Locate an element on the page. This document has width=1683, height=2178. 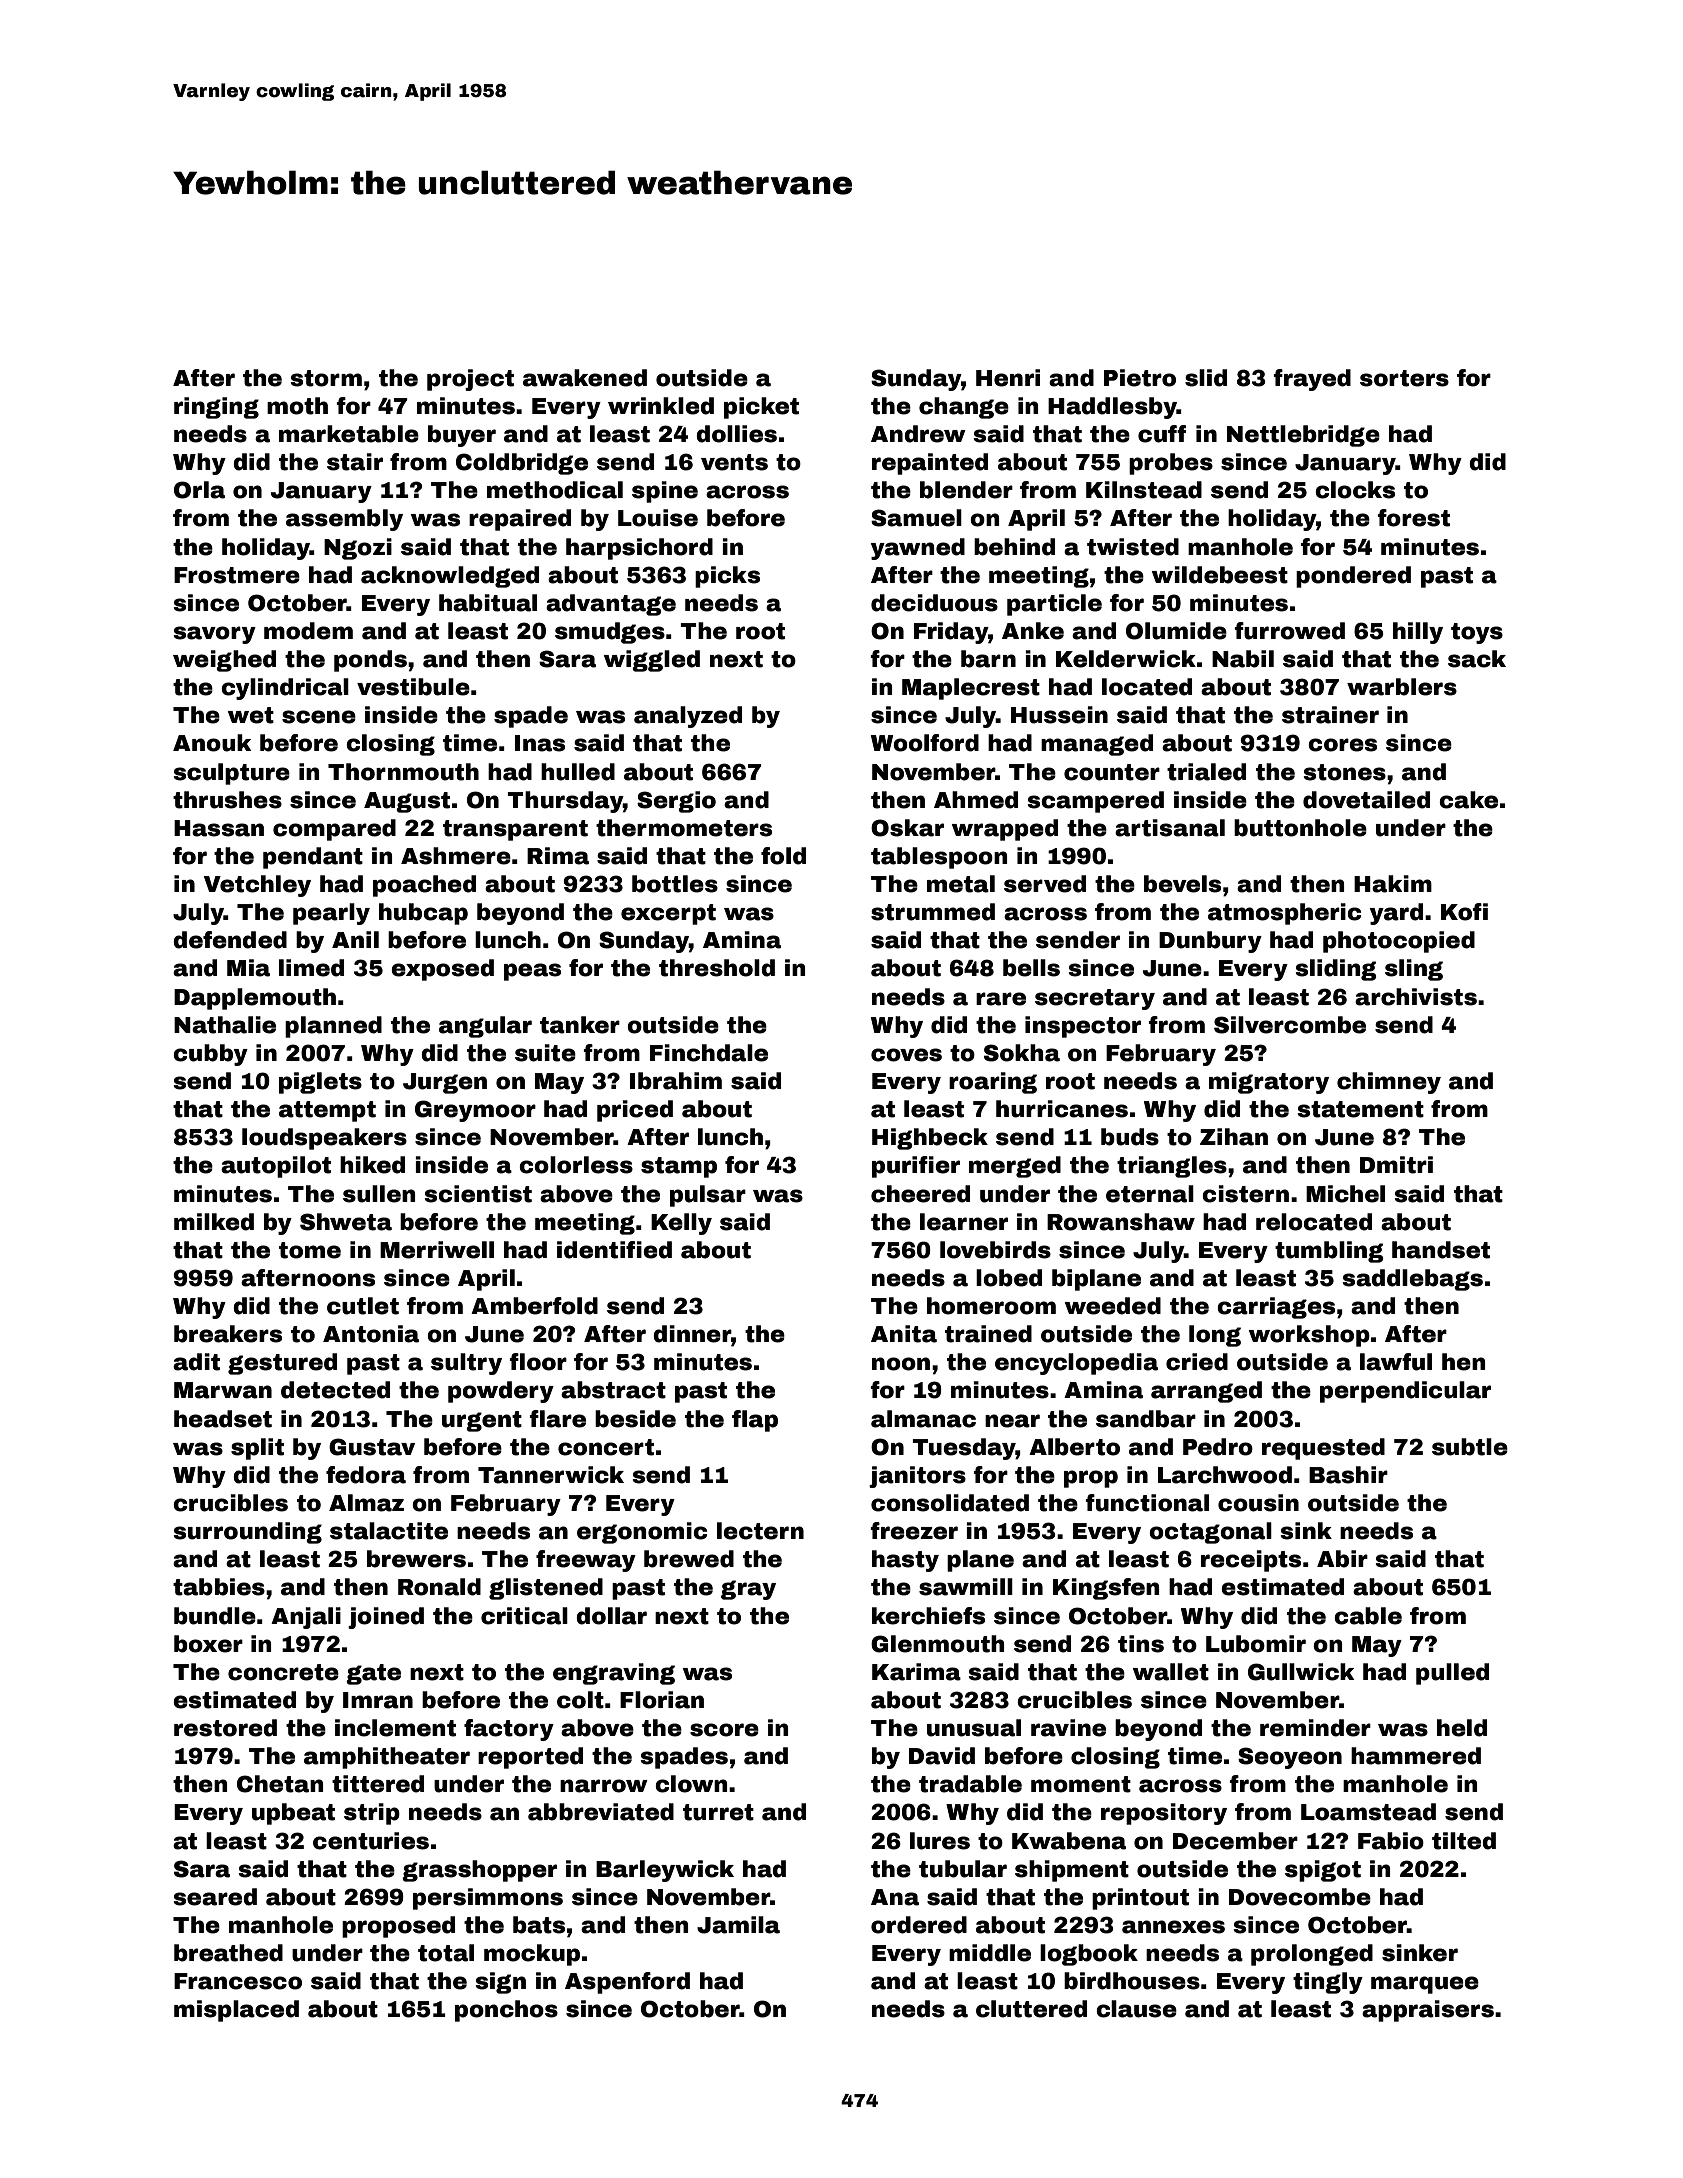
cubby is located at coordinates (210, 1055).
